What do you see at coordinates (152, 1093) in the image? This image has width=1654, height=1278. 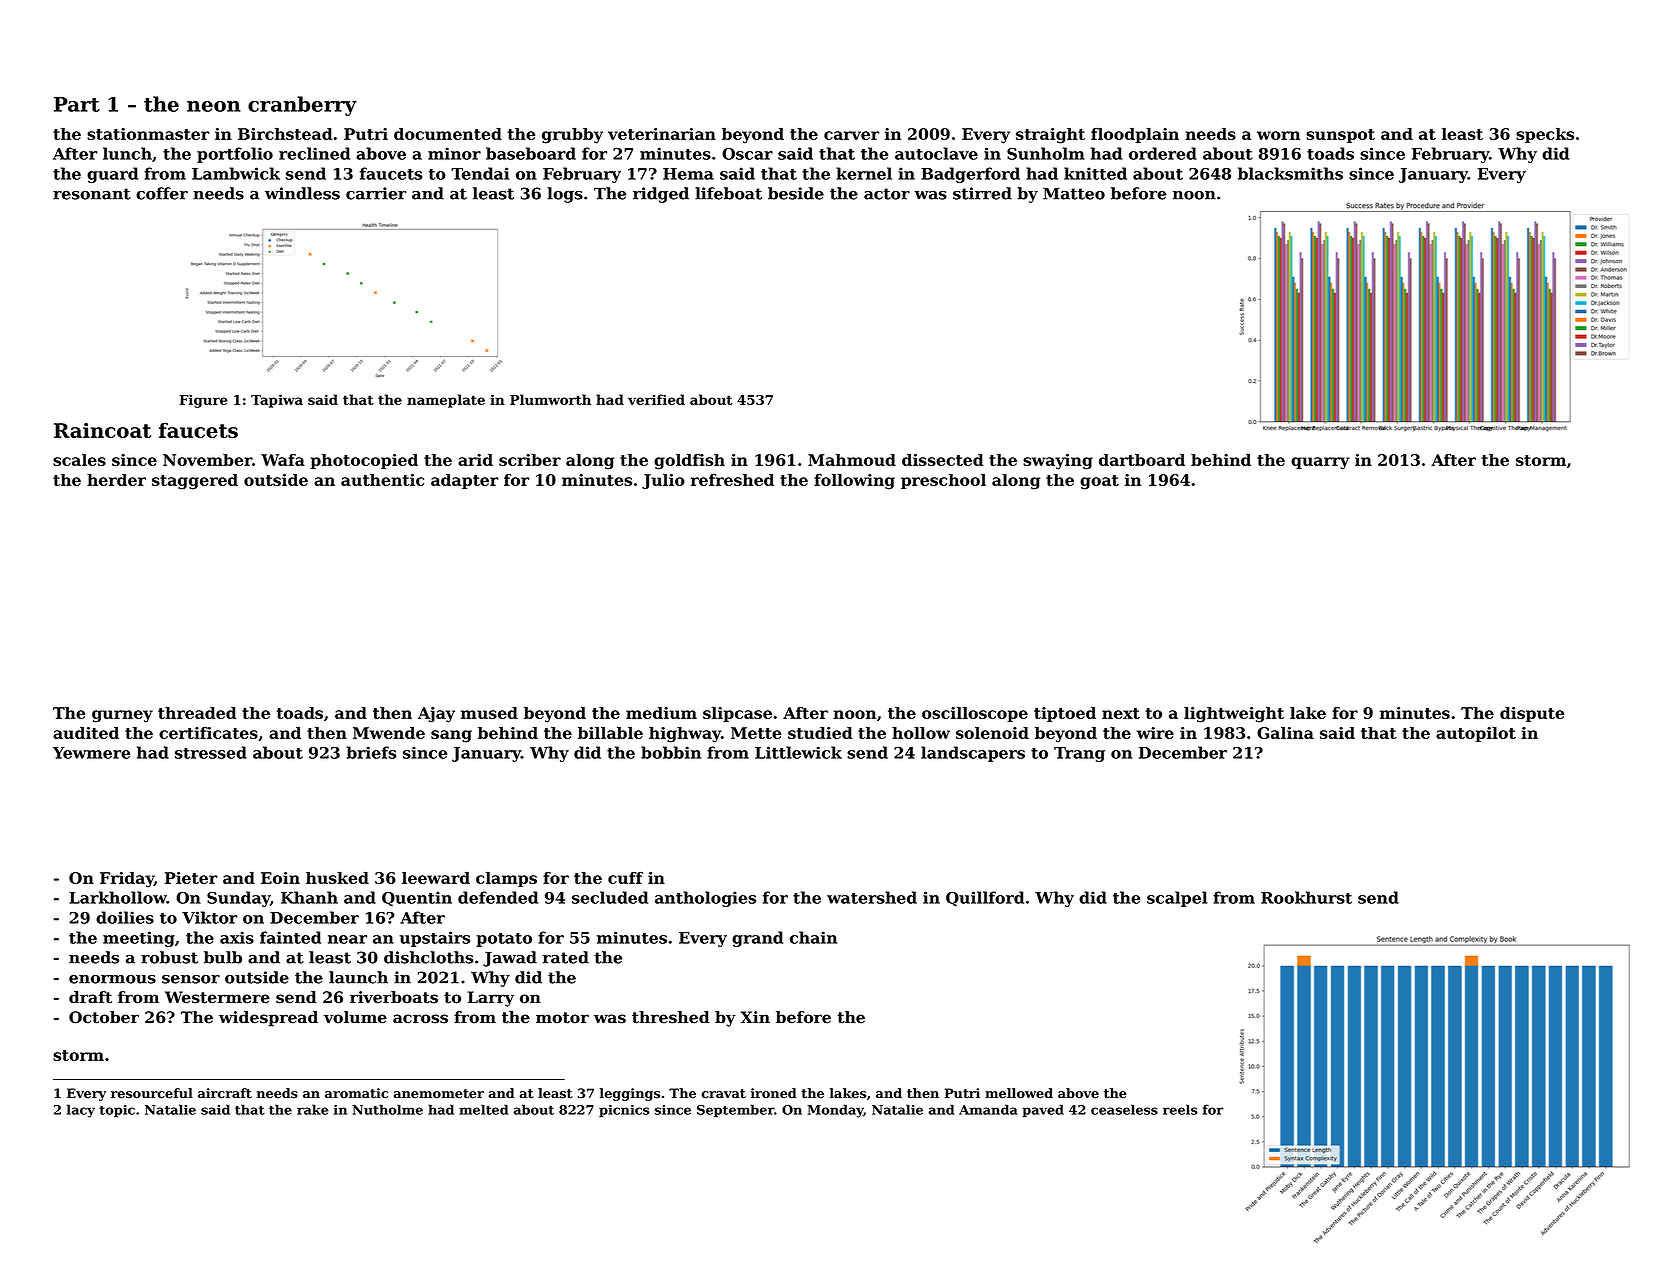 I see `resourceful` at bounding box center [152, 1093].
